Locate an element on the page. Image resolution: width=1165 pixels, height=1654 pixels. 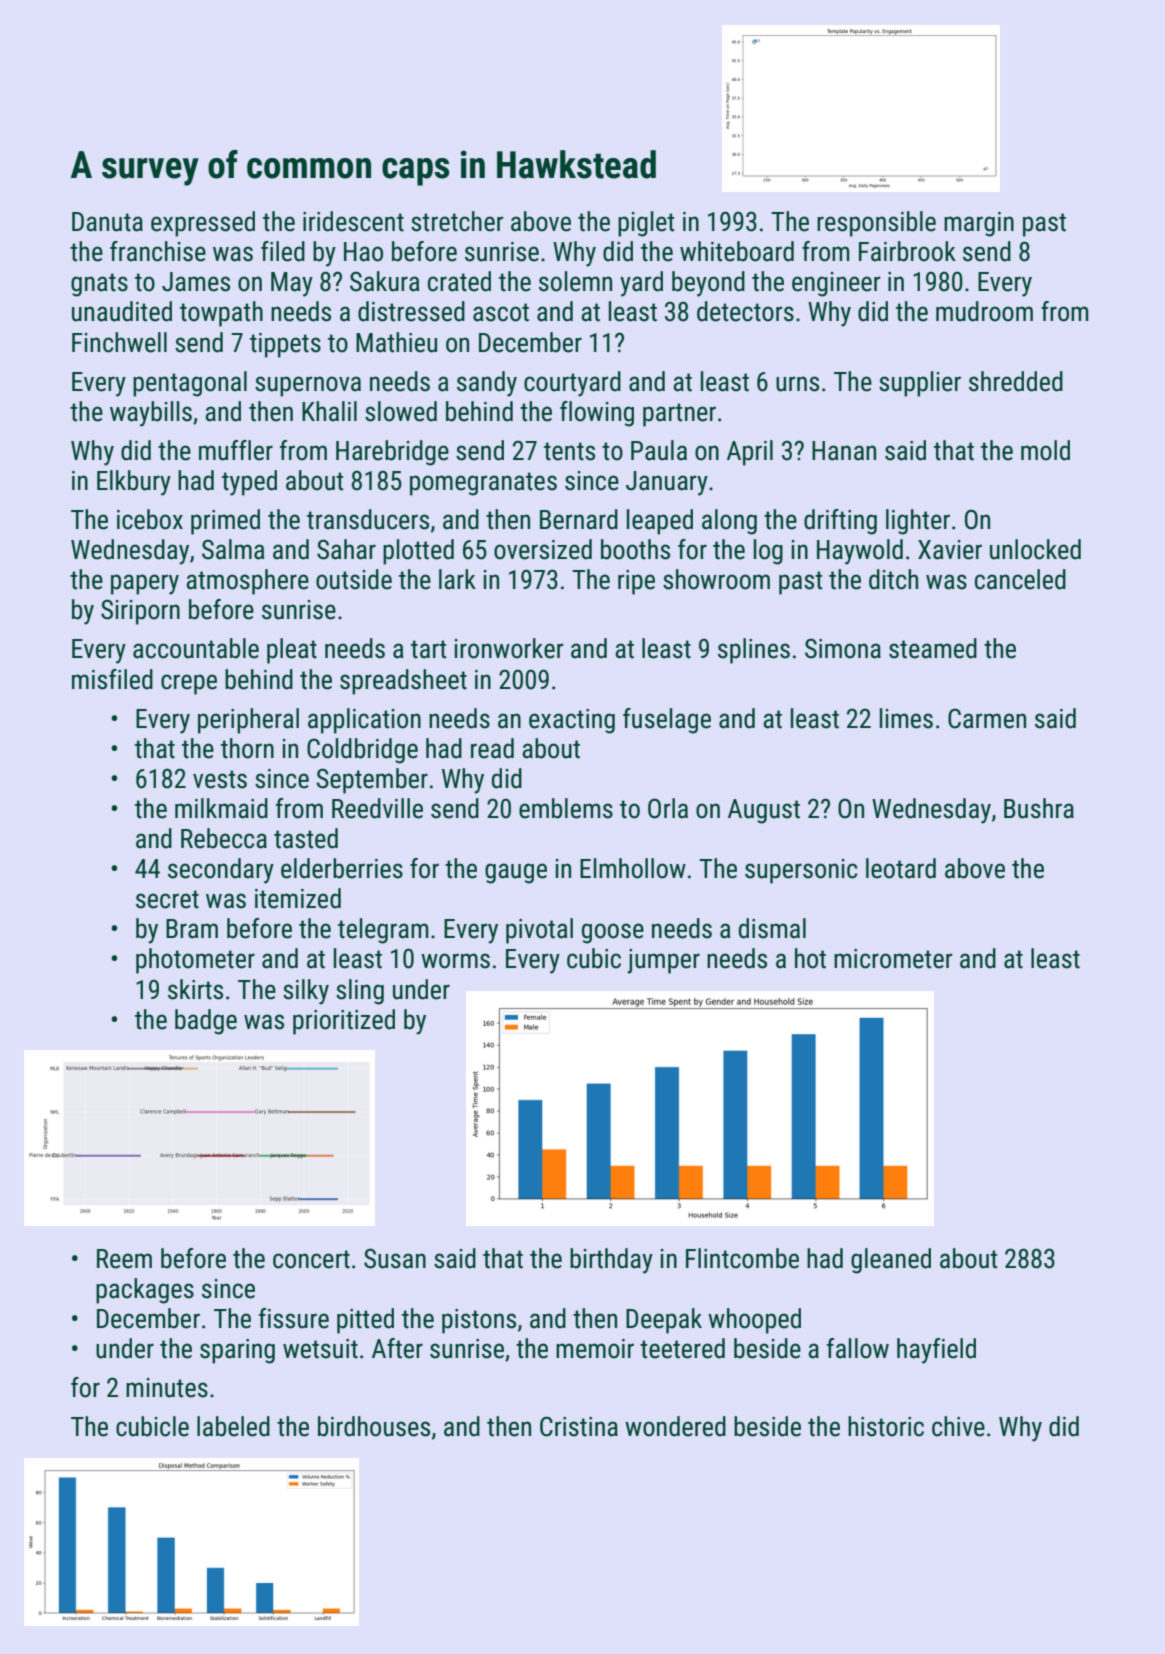
Carmen is located at coordinates (987, 718).
